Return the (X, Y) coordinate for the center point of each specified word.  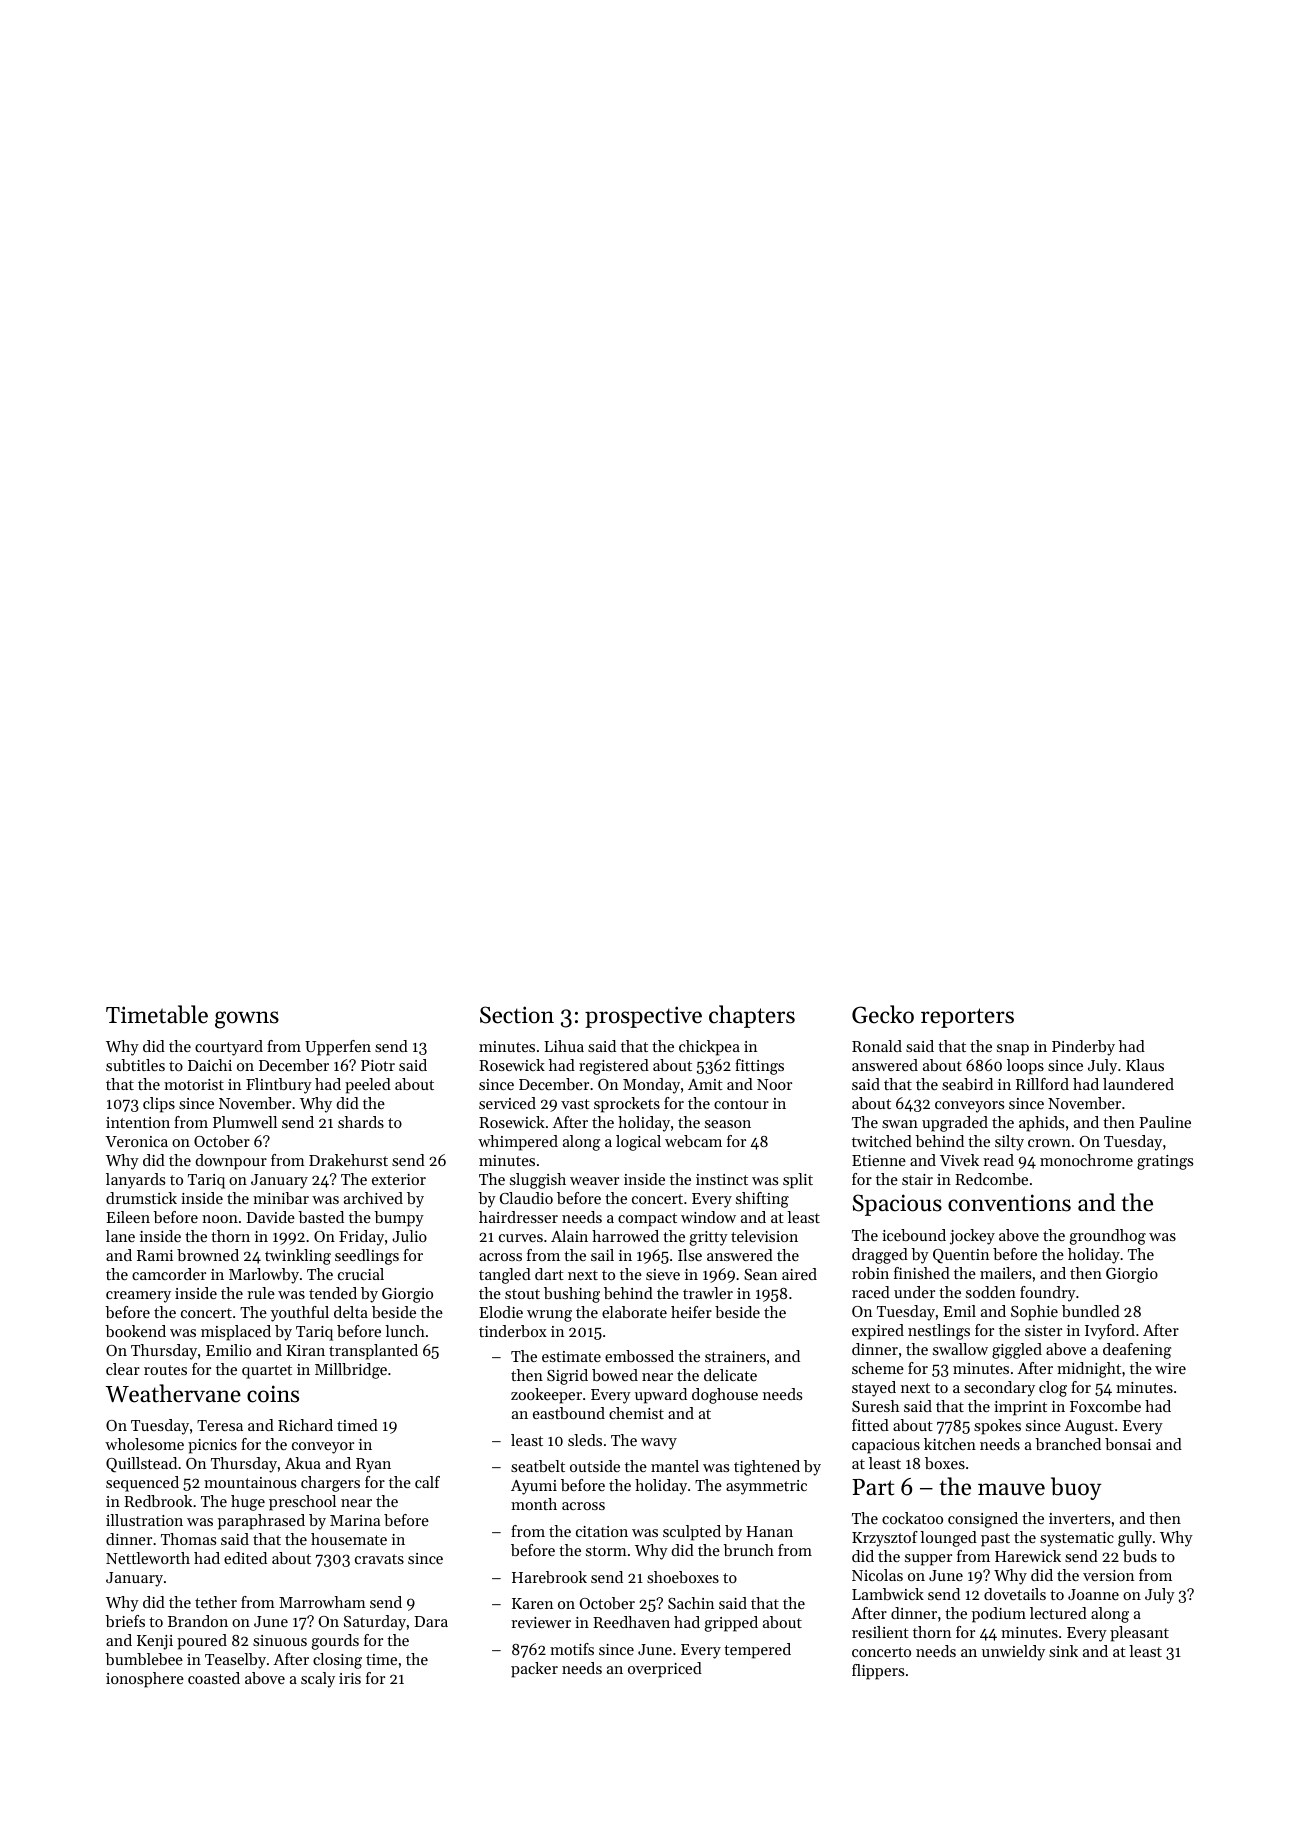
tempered (757, 1651)
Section (517, 1015)
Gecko (883, 1014)
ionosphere (145, 1680)
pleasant (1139, 1634)
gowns (247, 1020)
